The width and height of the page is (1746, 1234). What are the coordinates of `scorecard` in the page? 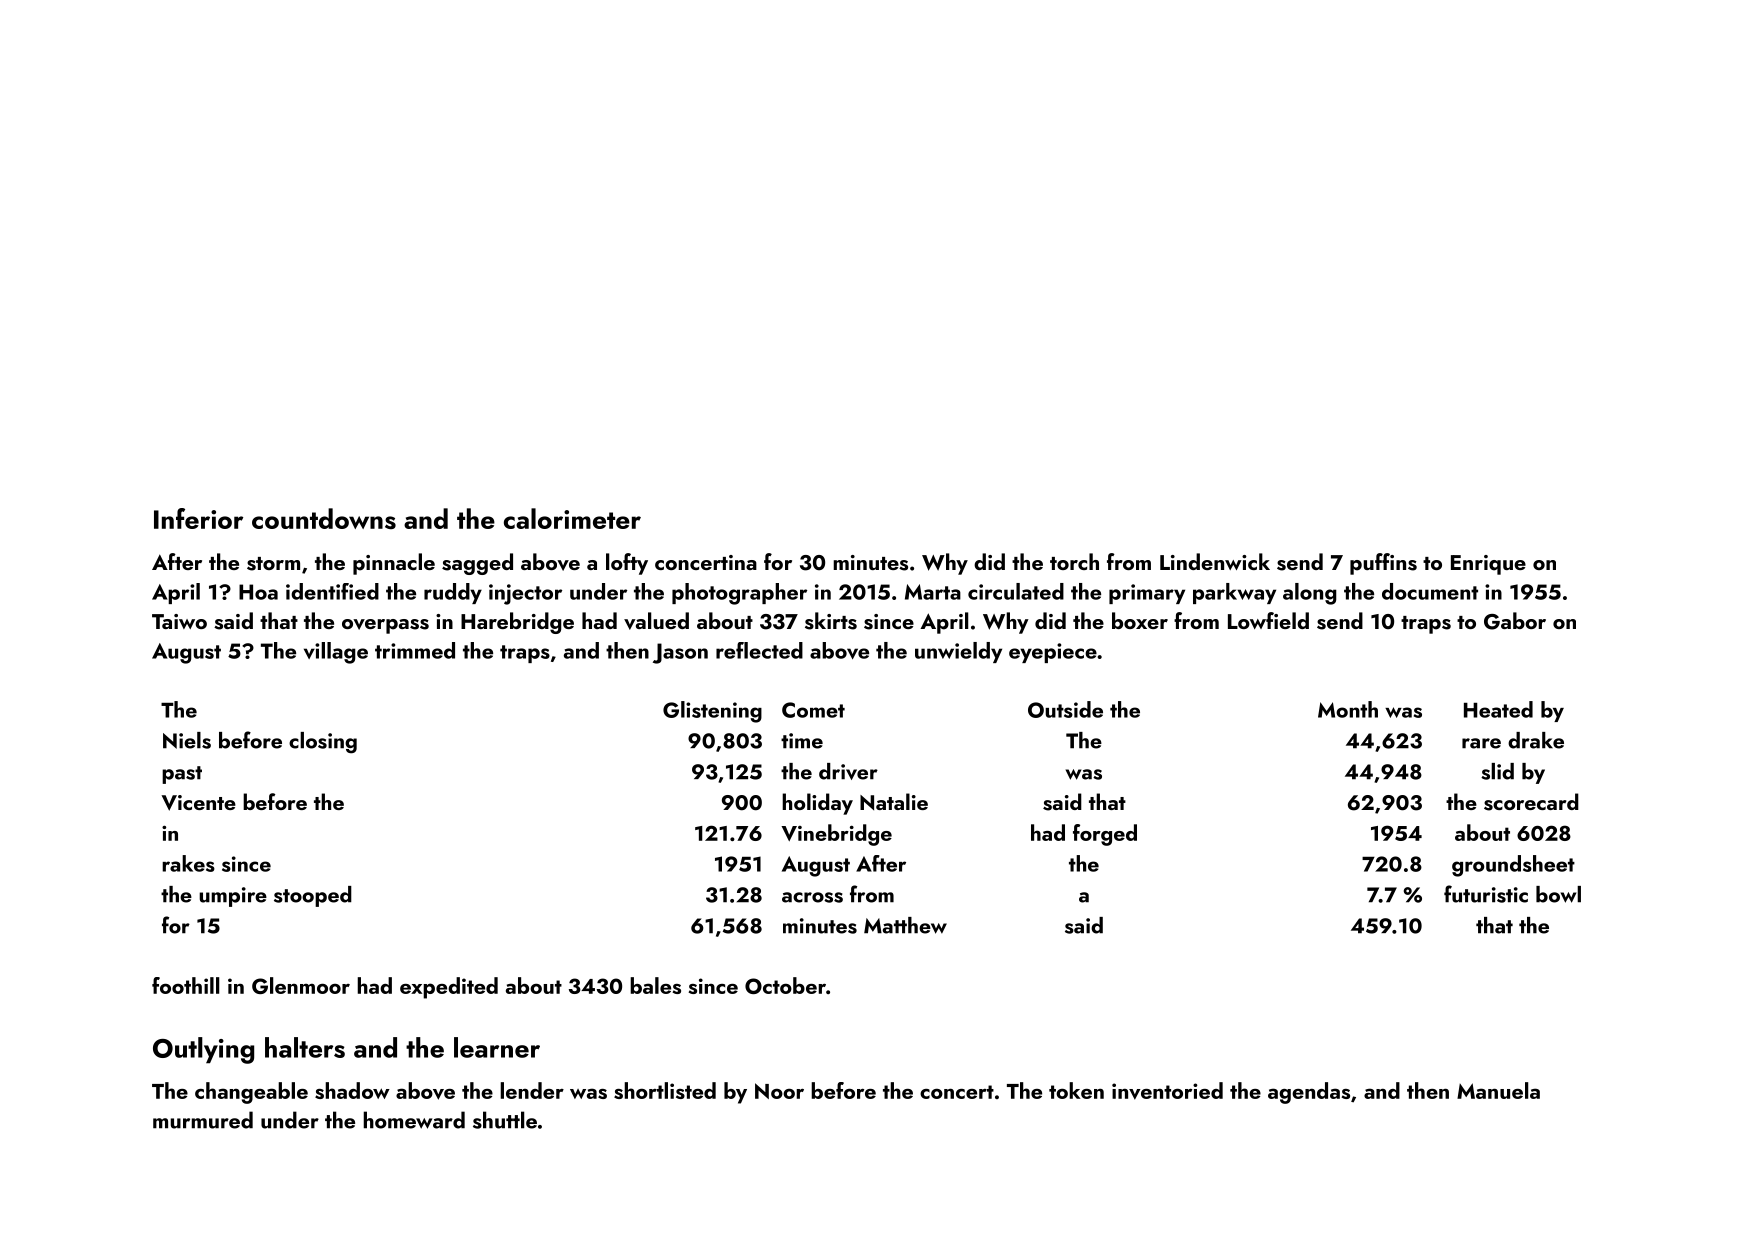 It's located at (1531, 802).
